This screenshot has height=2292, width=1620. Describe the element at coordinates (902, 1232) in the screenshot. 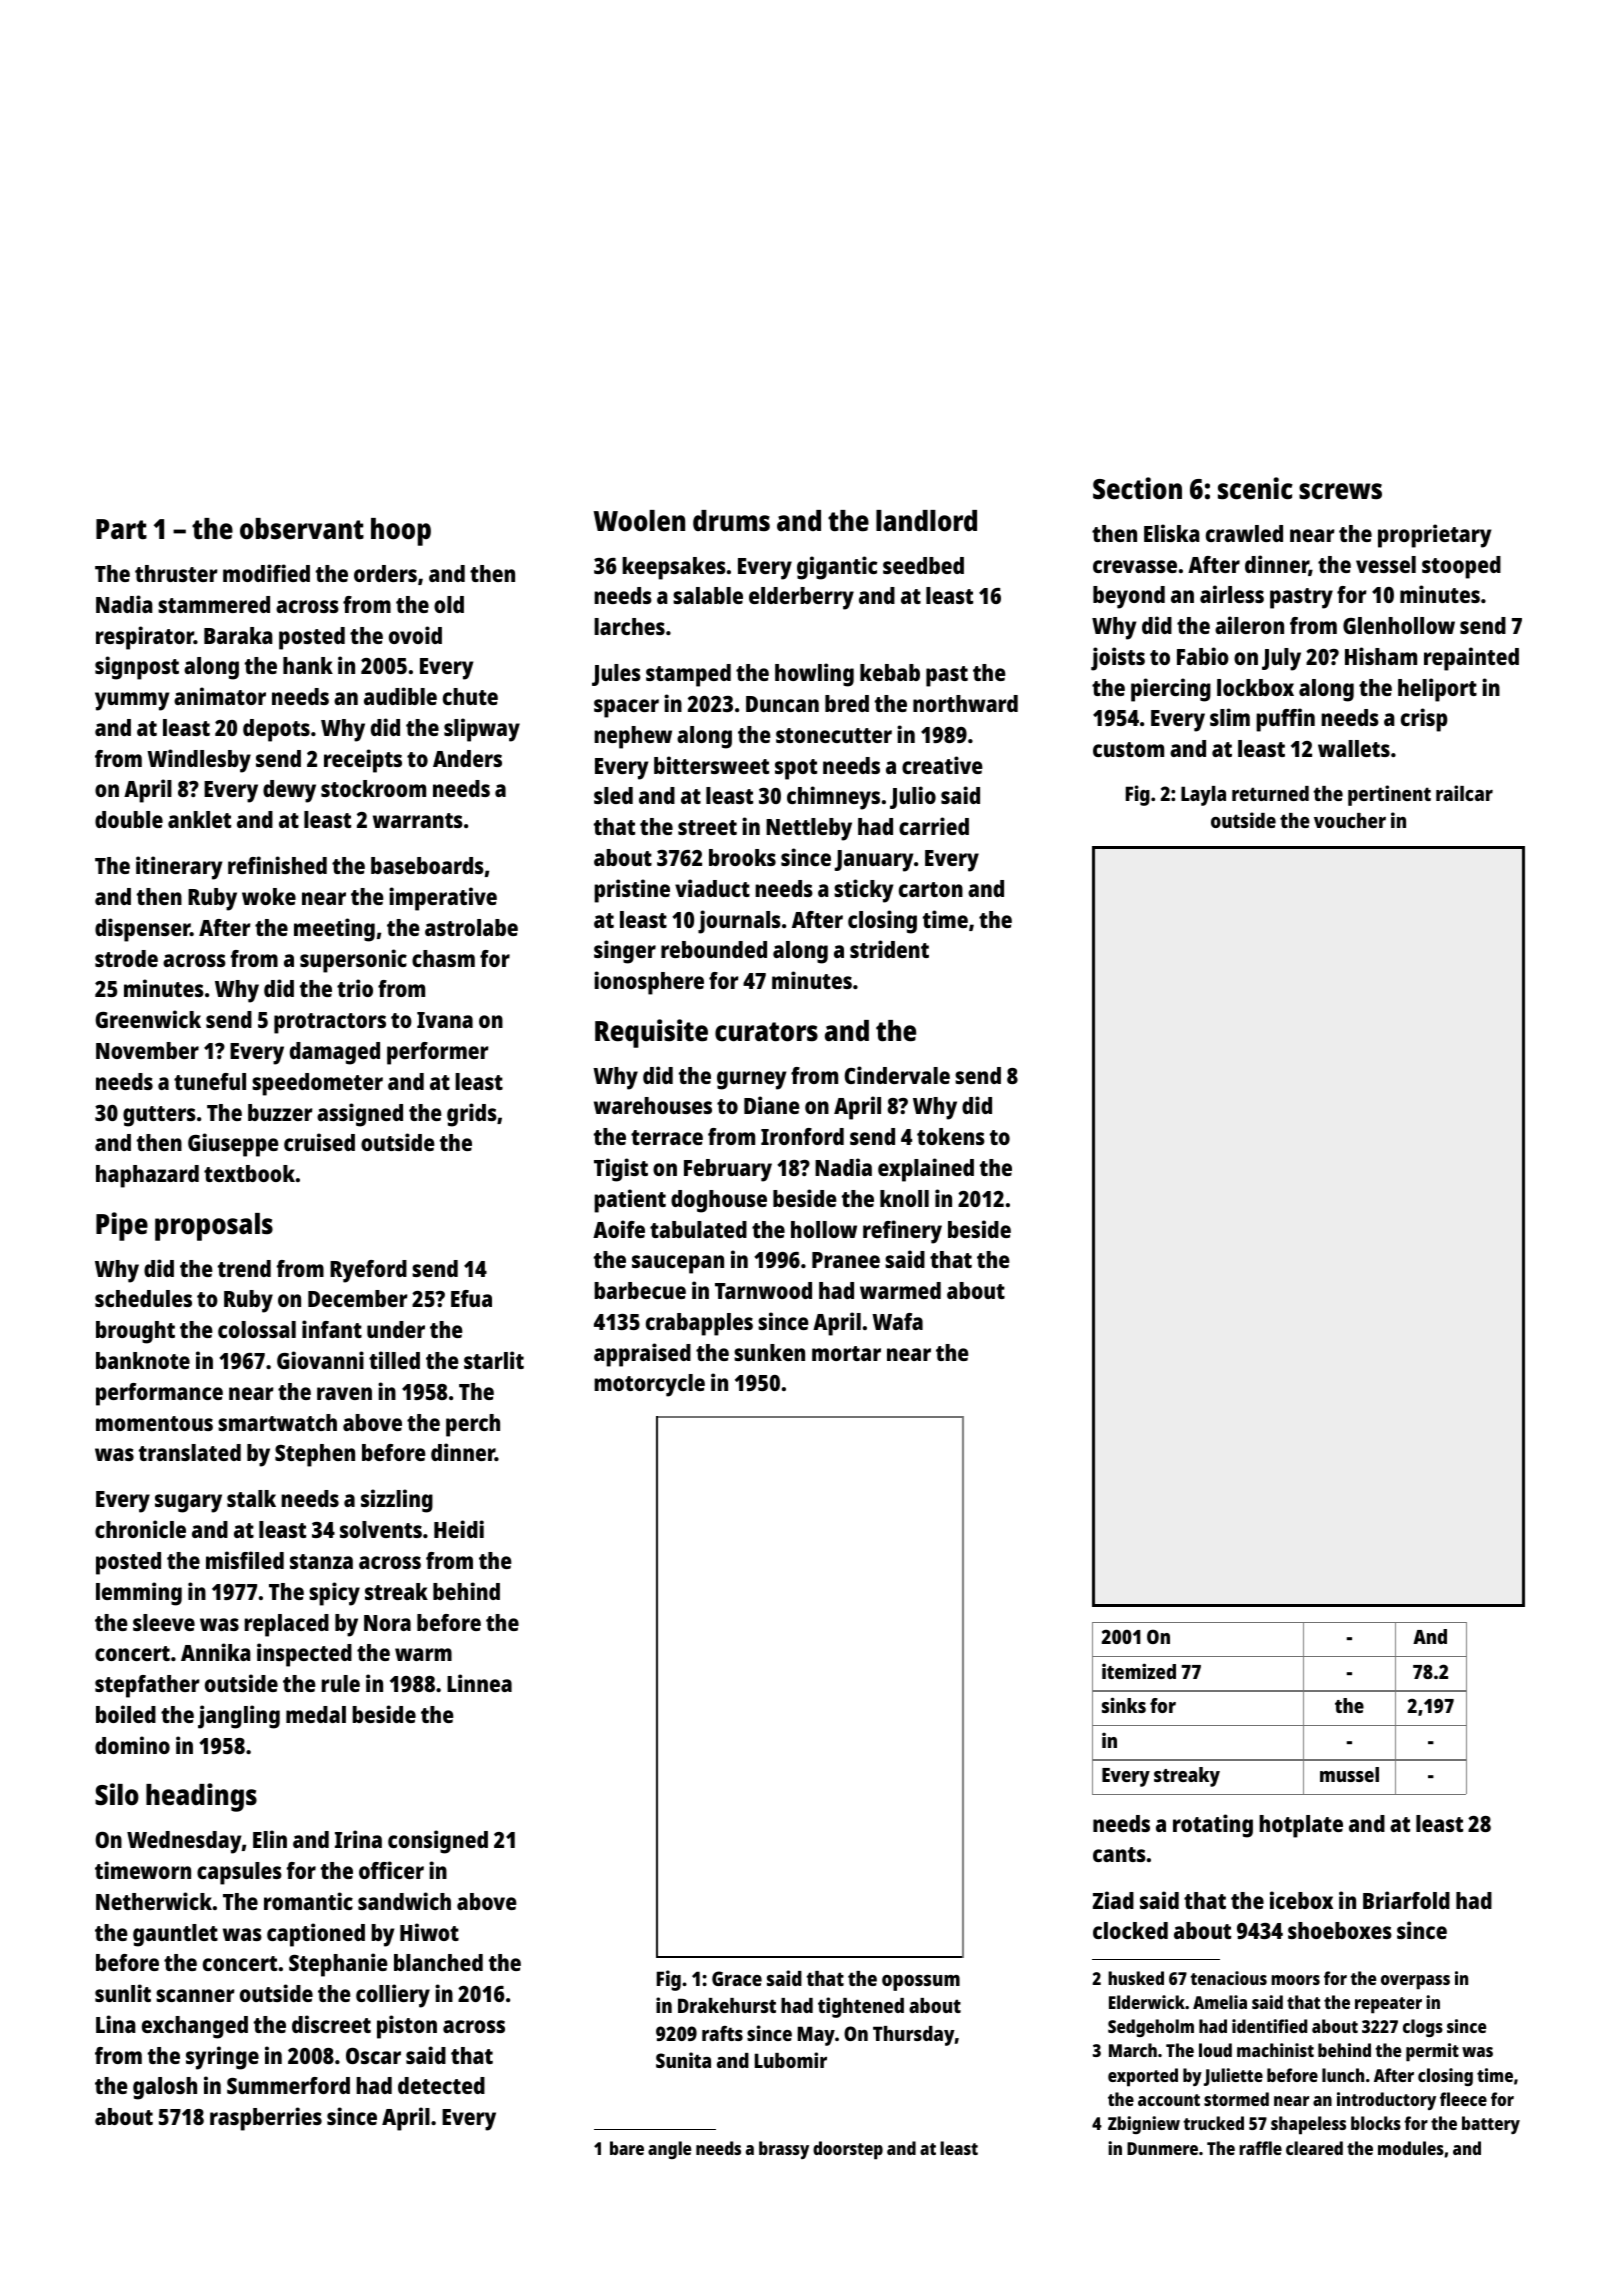

I see `refinery` at that location.
